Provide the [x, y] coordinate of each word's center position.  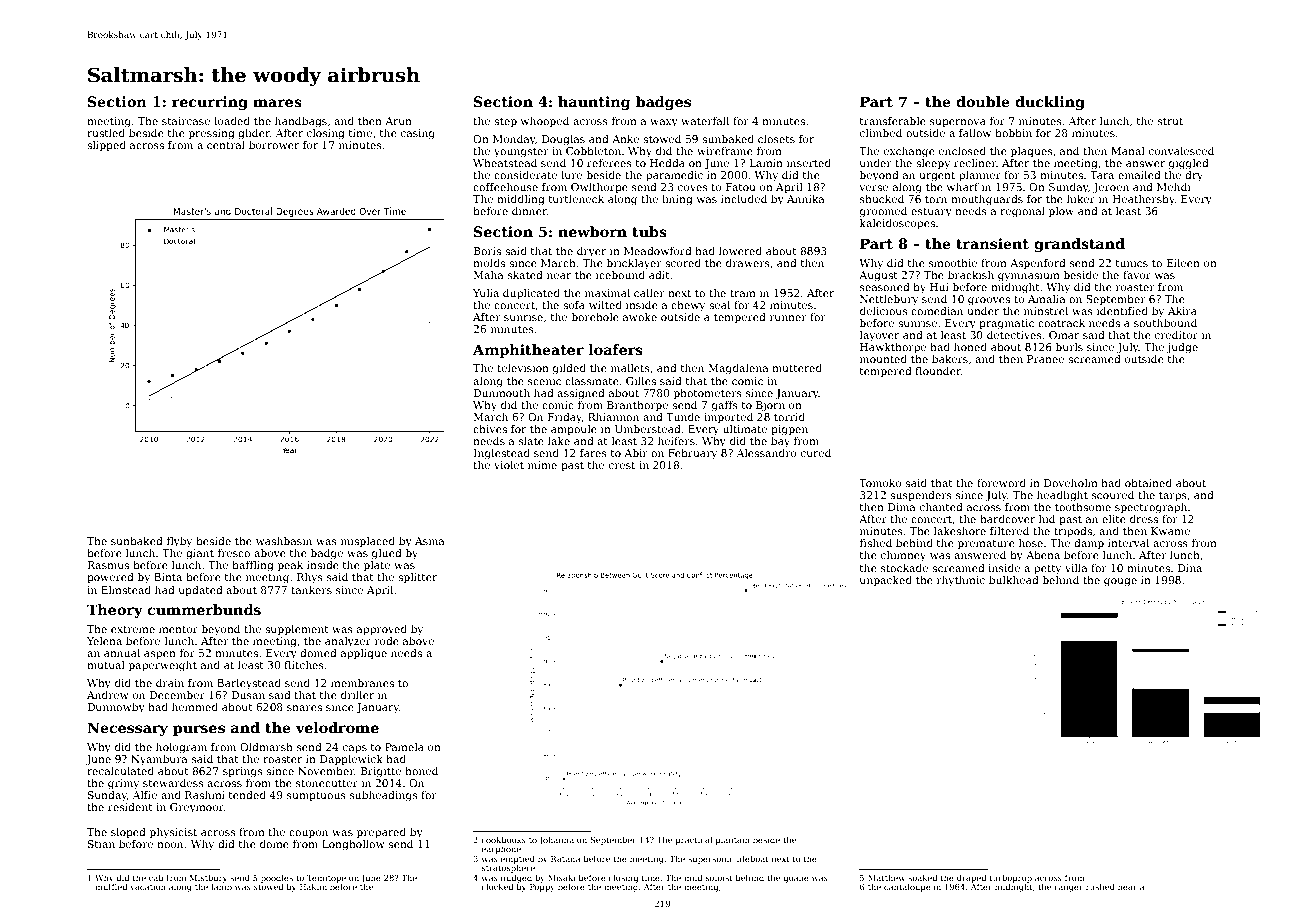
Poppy [542, 888]
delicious [884, 311]
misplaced [368, 542]
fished [876, 543]
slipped [106, 146]
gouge [1120, 582]
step [505, 122]
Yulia [486, 293]
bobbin [1013, 133]
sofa [574, 305]
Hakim [313, 886]
